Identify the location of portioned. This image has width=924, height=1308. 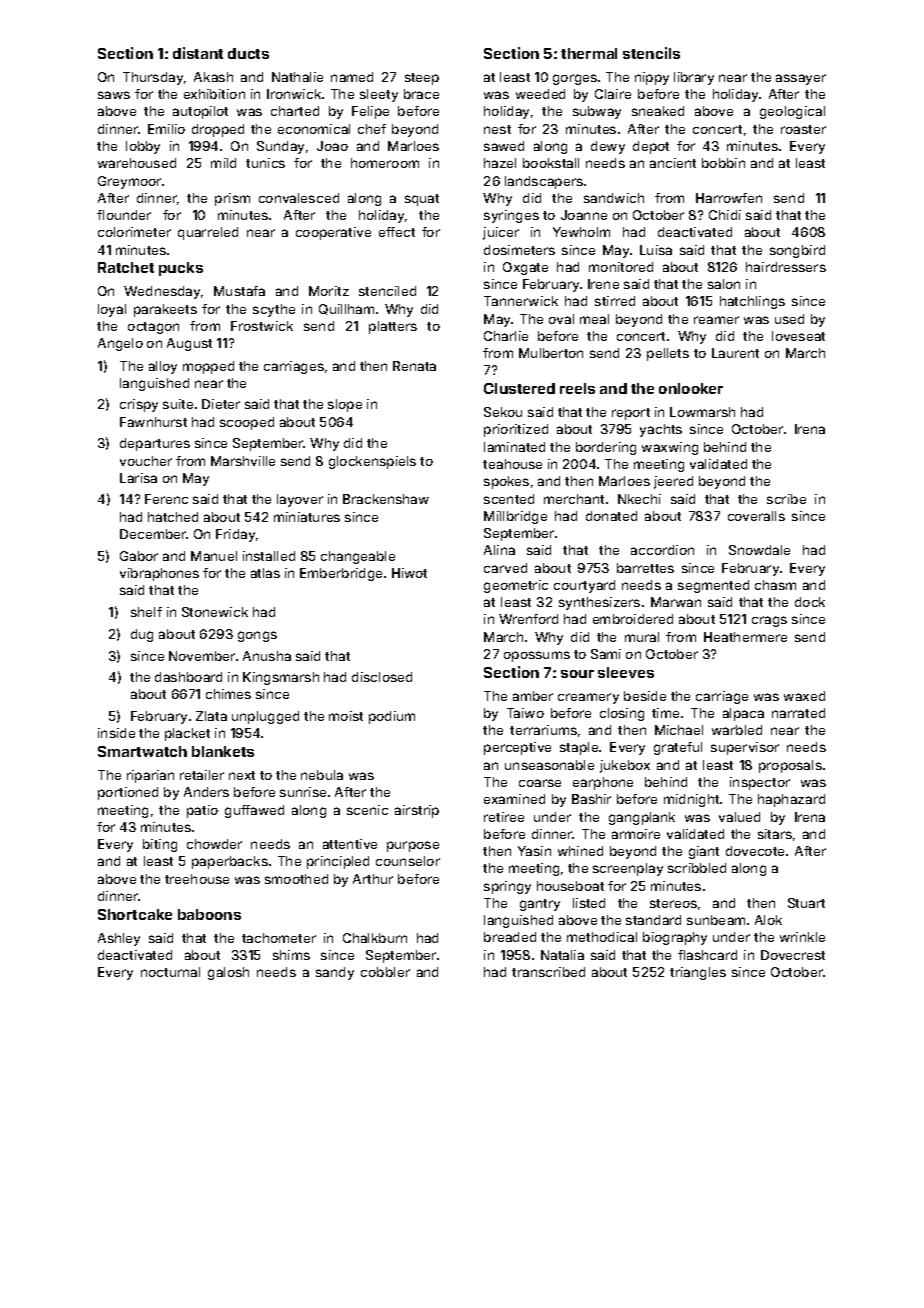
(128, 793).
